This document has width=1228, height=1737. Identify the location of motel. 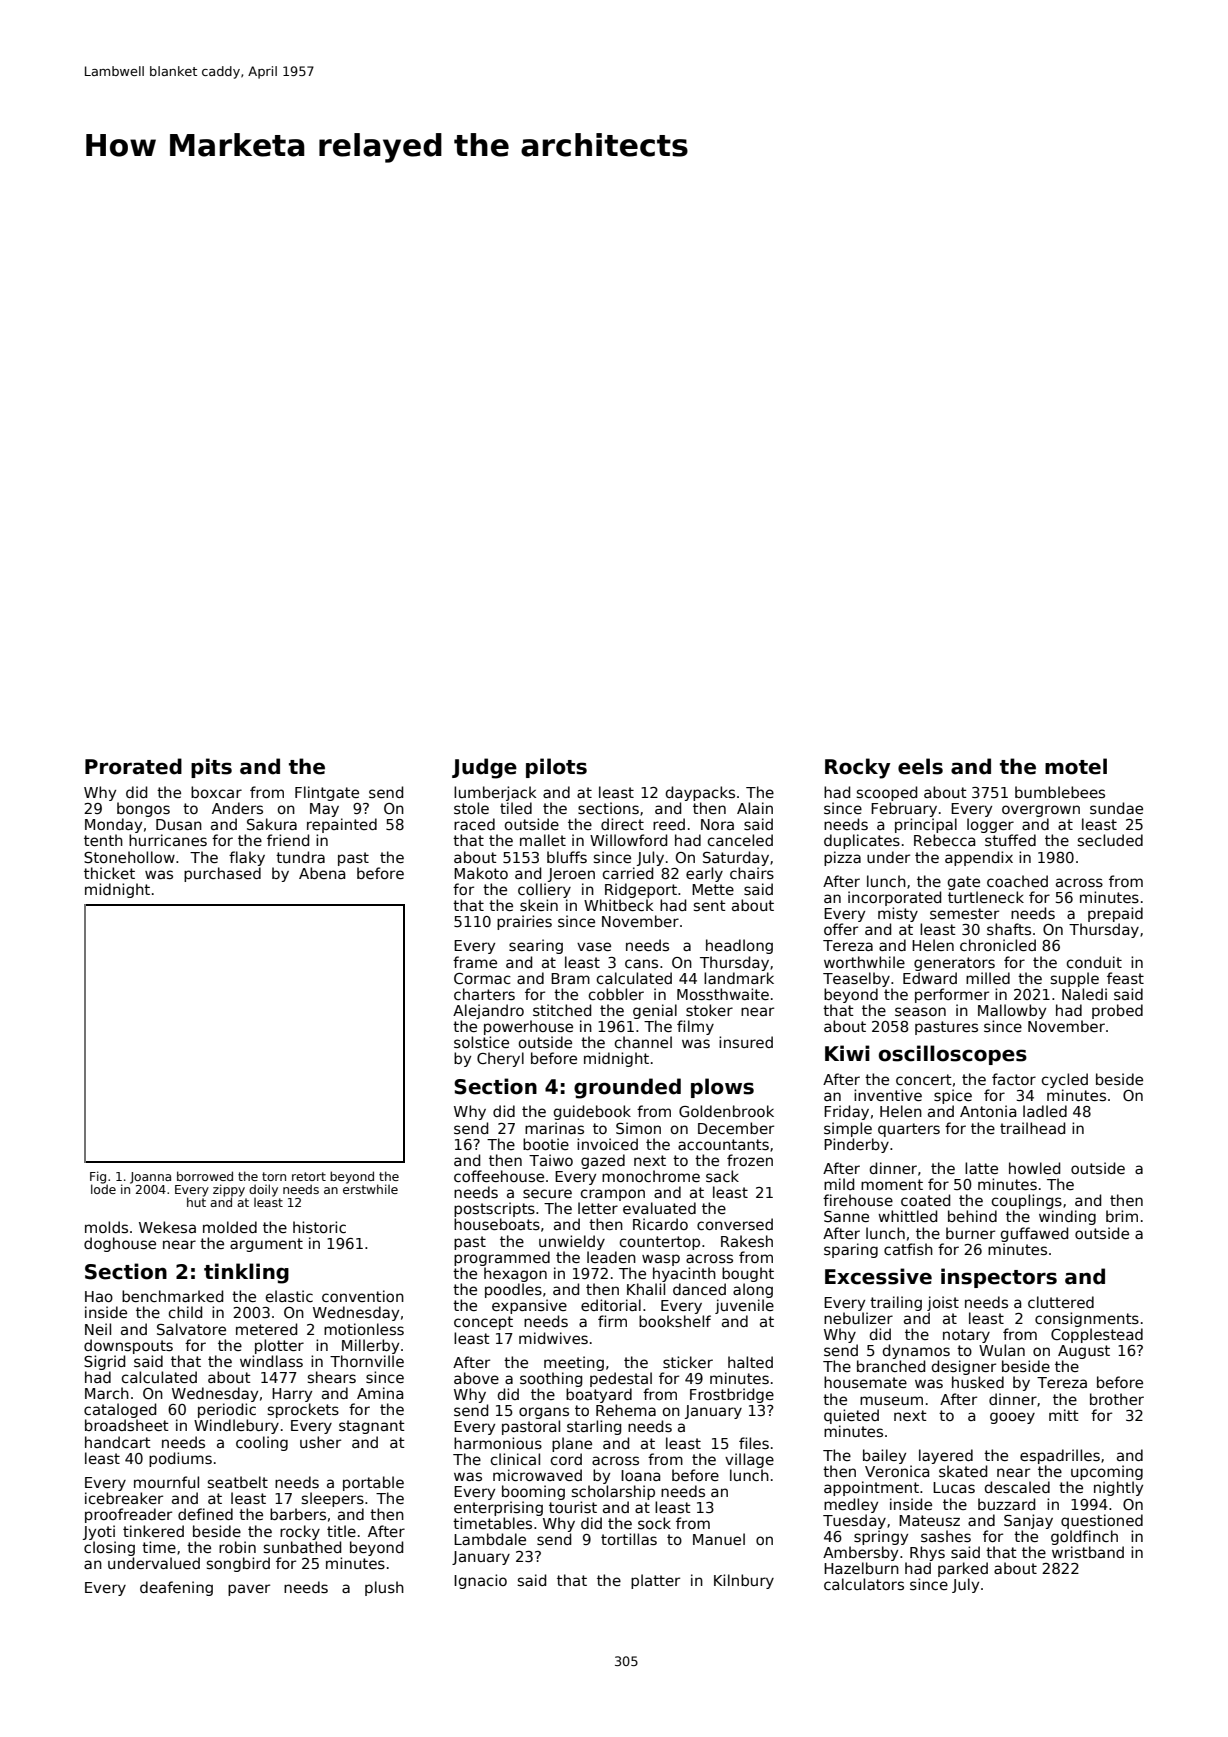
(1076, 766).
